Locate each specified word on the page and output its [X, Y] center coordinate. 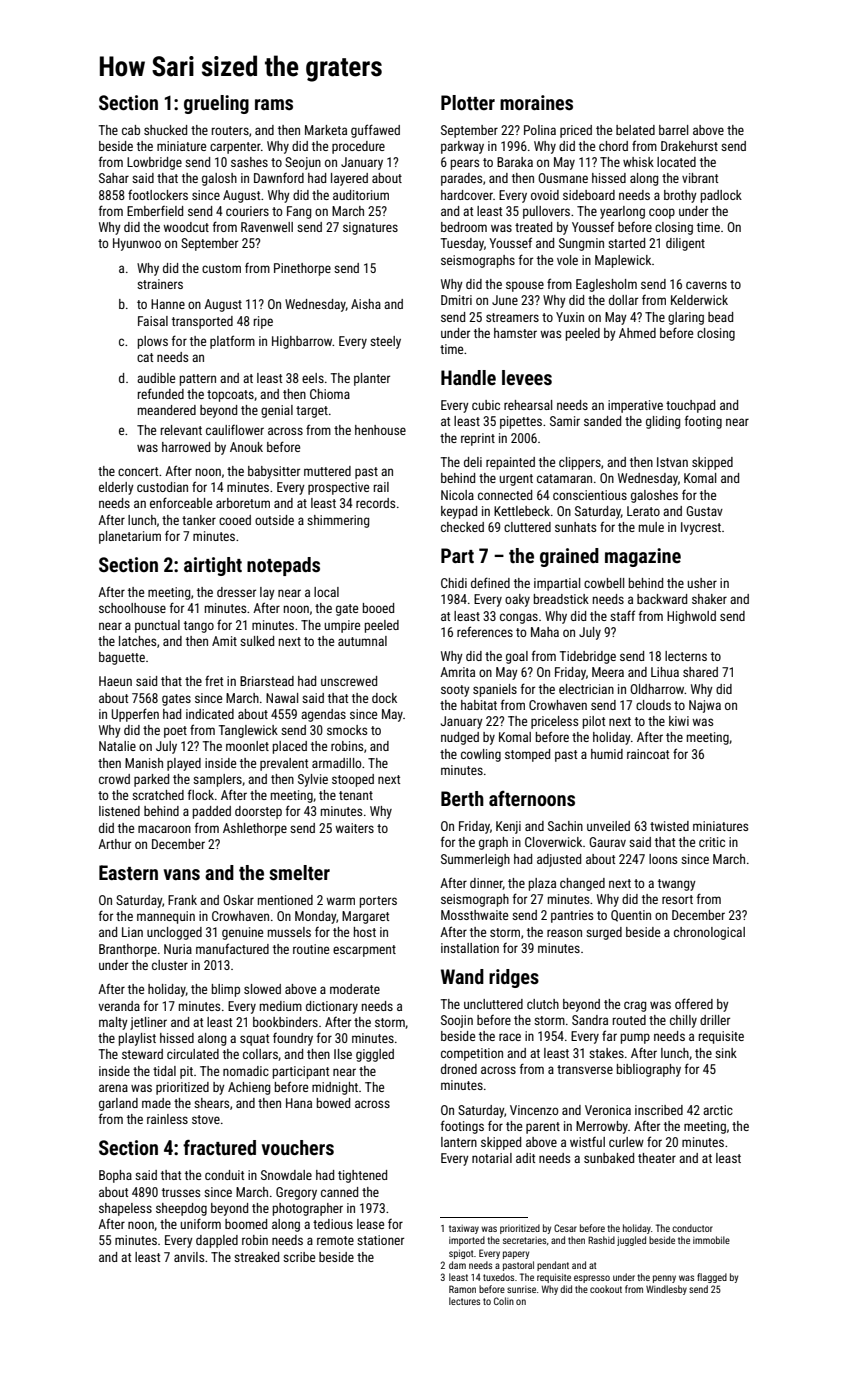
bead [720, 317]
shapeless [125, 1209]
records [375, 503]
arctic [718, 1110]
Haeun [115, 681]
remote [335, 1240]
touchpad [690, 406]
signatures [370, 228]
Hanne [168, 304]
